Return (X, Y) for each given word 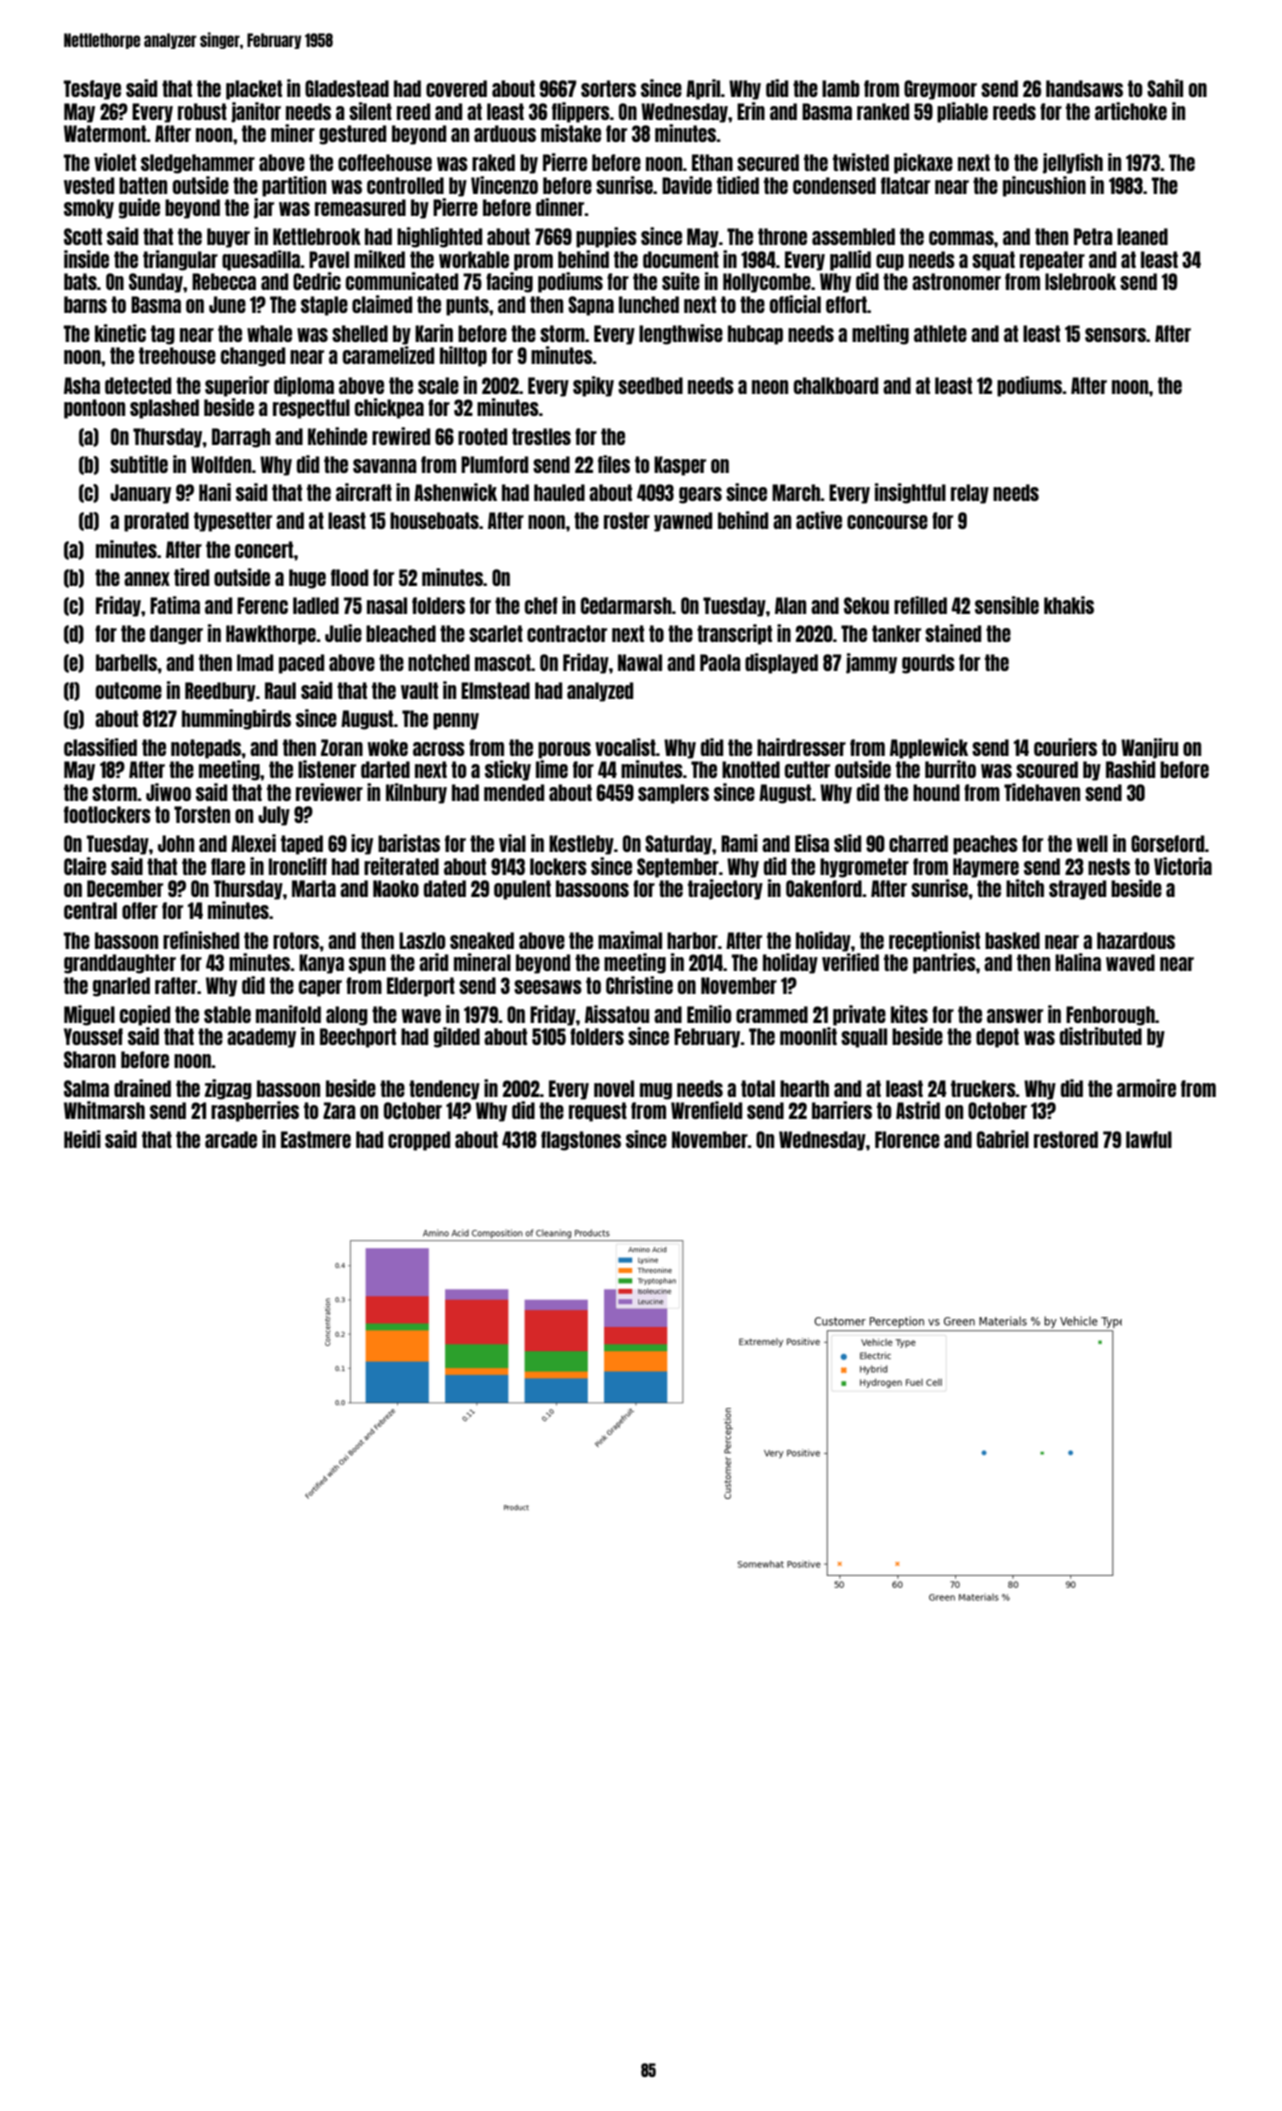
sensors (1115, 335)
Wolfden (221, 464)
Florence (907, 1139)
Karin (434, 333)
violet (115, 162)
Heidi (82, 1139)
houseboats (434, 520)
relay (970, 494)
